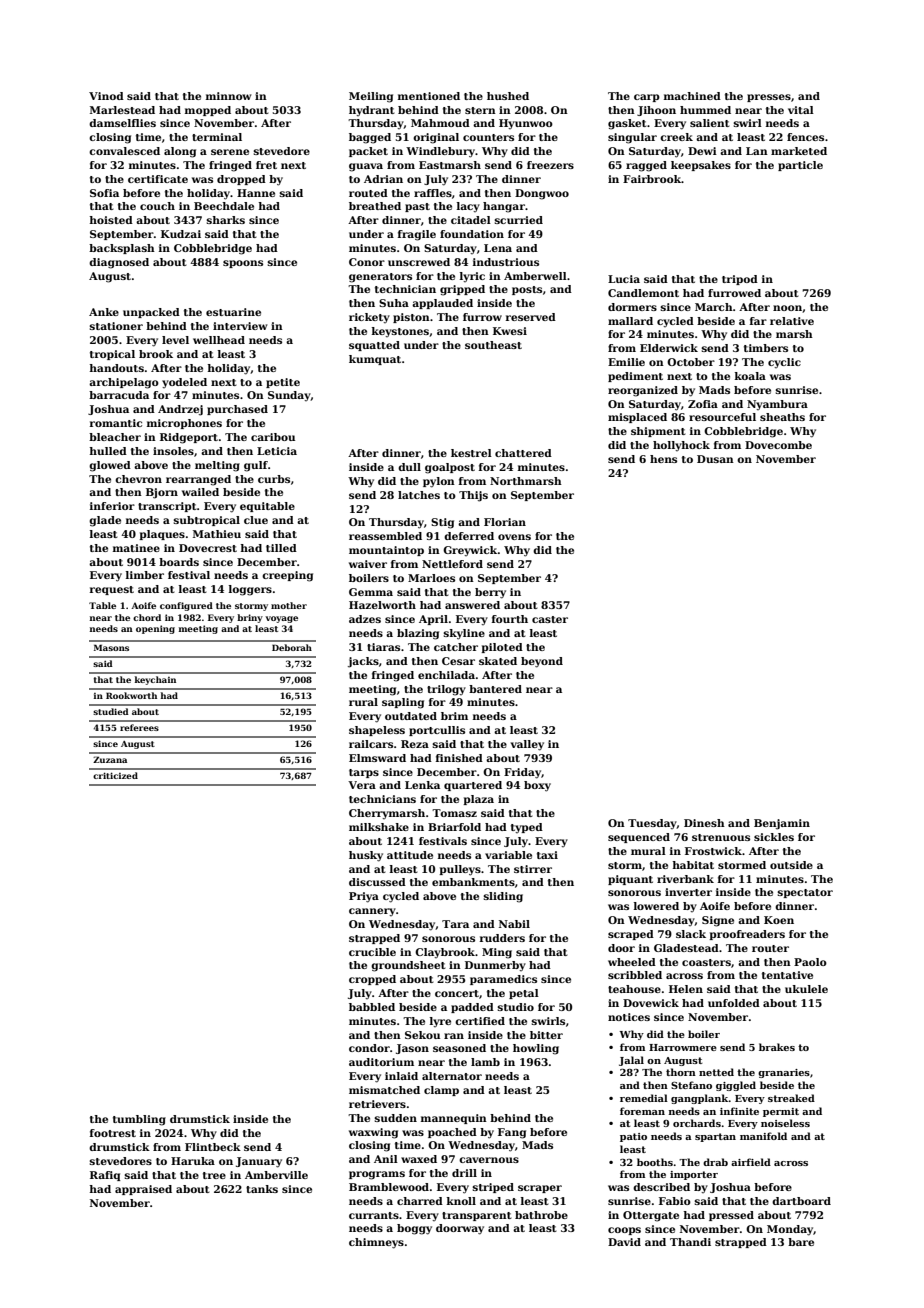 The width and height of the screenshot is (924, 1308). Describe the element at coordinates (526, 124) in the screenshot. I see `Hyunwoo` at that location.
